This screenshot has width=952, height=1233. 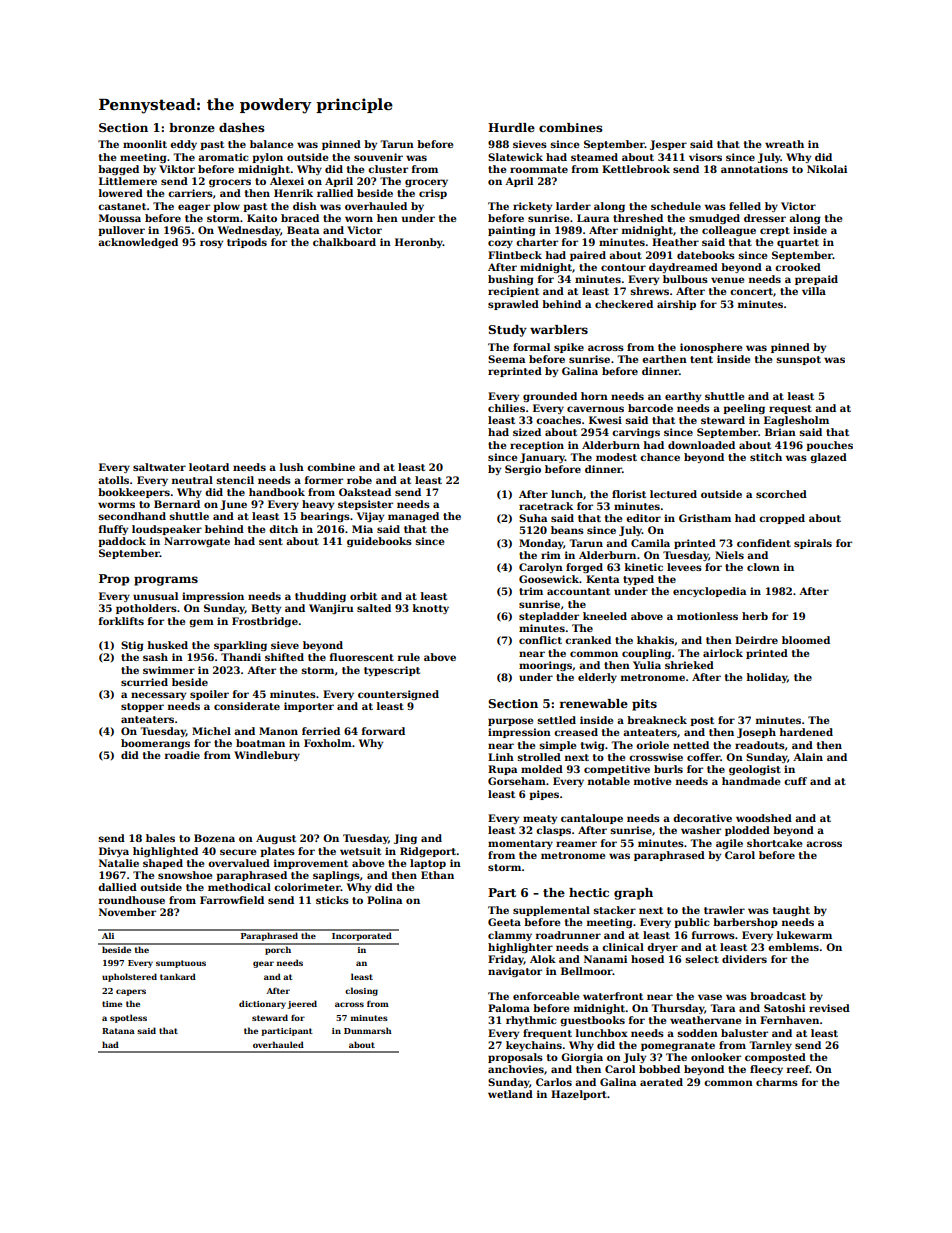 I want to click on chalkboard, so click(x=344, y=242).
